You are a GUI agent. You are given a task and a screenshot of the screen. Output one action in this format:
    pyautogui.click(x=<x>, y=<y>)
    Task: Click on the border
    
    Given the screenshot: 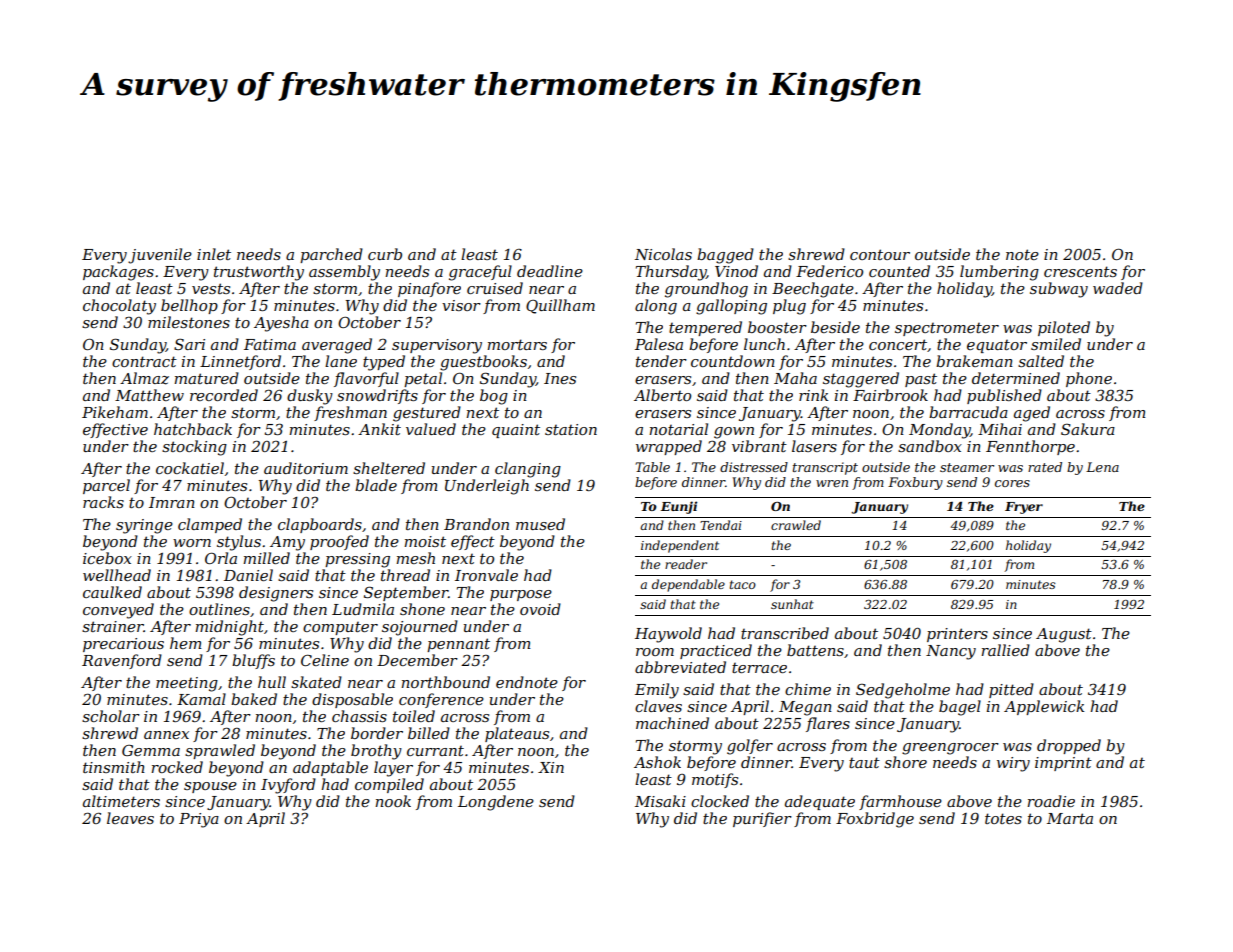 What is the action you would take?
    pyautogui.click(x=377, y=733)
